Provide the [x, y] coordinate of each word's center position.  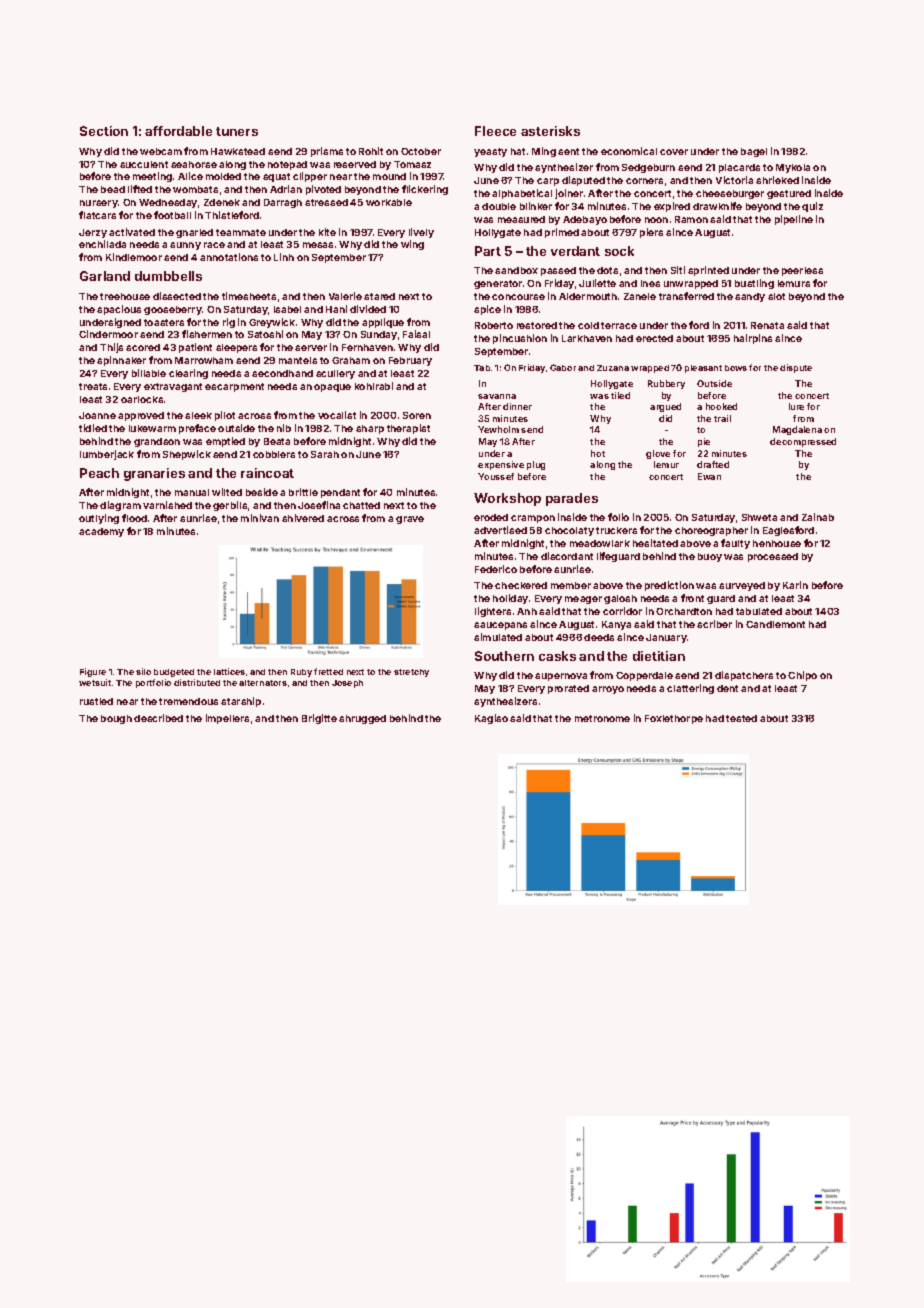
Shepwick [187, 455]
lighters [493, 612]
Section [104, 131]
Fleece [495, 131]
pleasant [703, 369]
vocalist [337, 415]
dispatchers [744, 676]
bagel [754, 152]
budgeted [174, 673]
